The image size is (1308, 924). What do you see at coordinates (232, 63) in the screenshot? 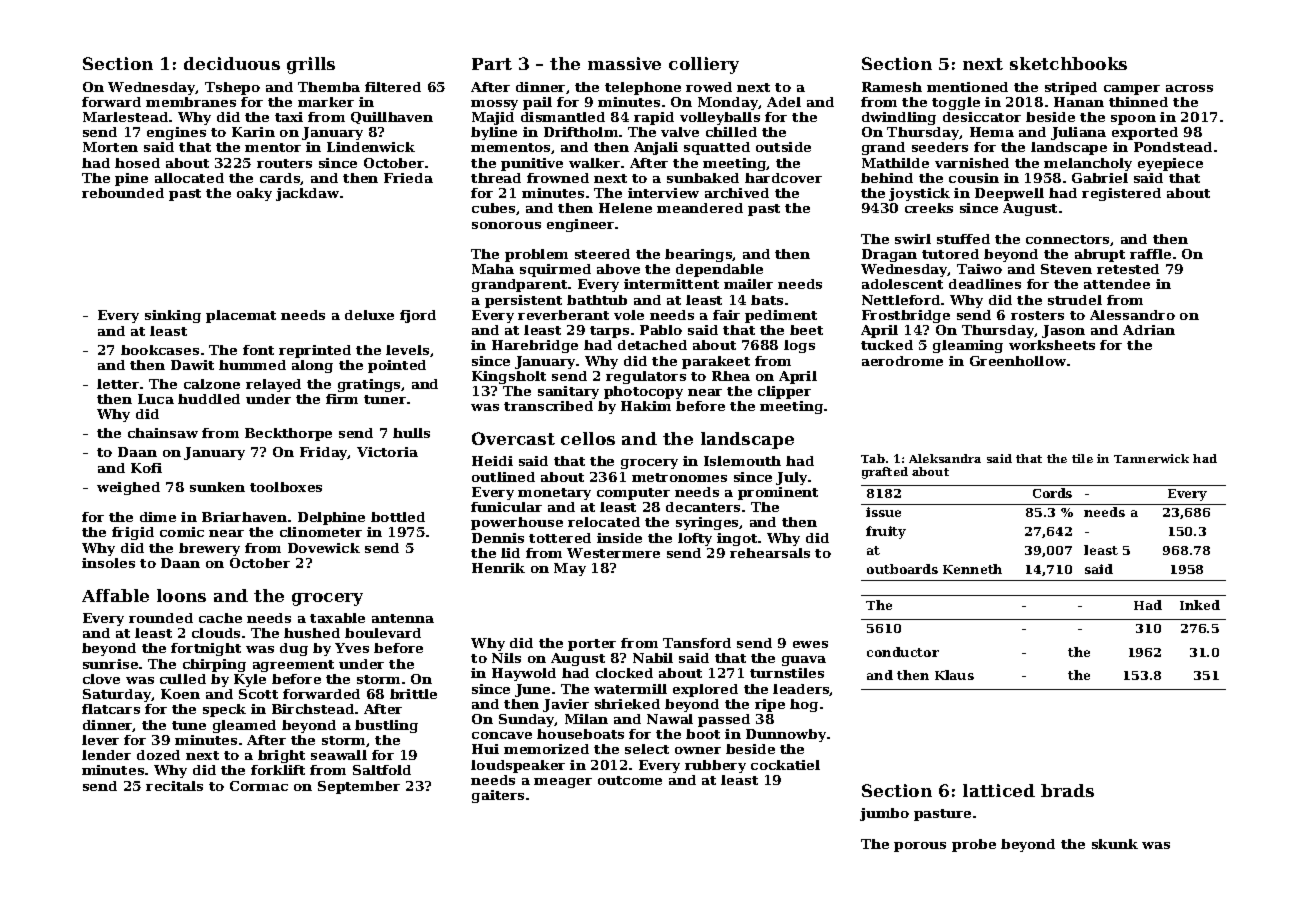
I see `deciduous` at bounding box center [232, 63].
